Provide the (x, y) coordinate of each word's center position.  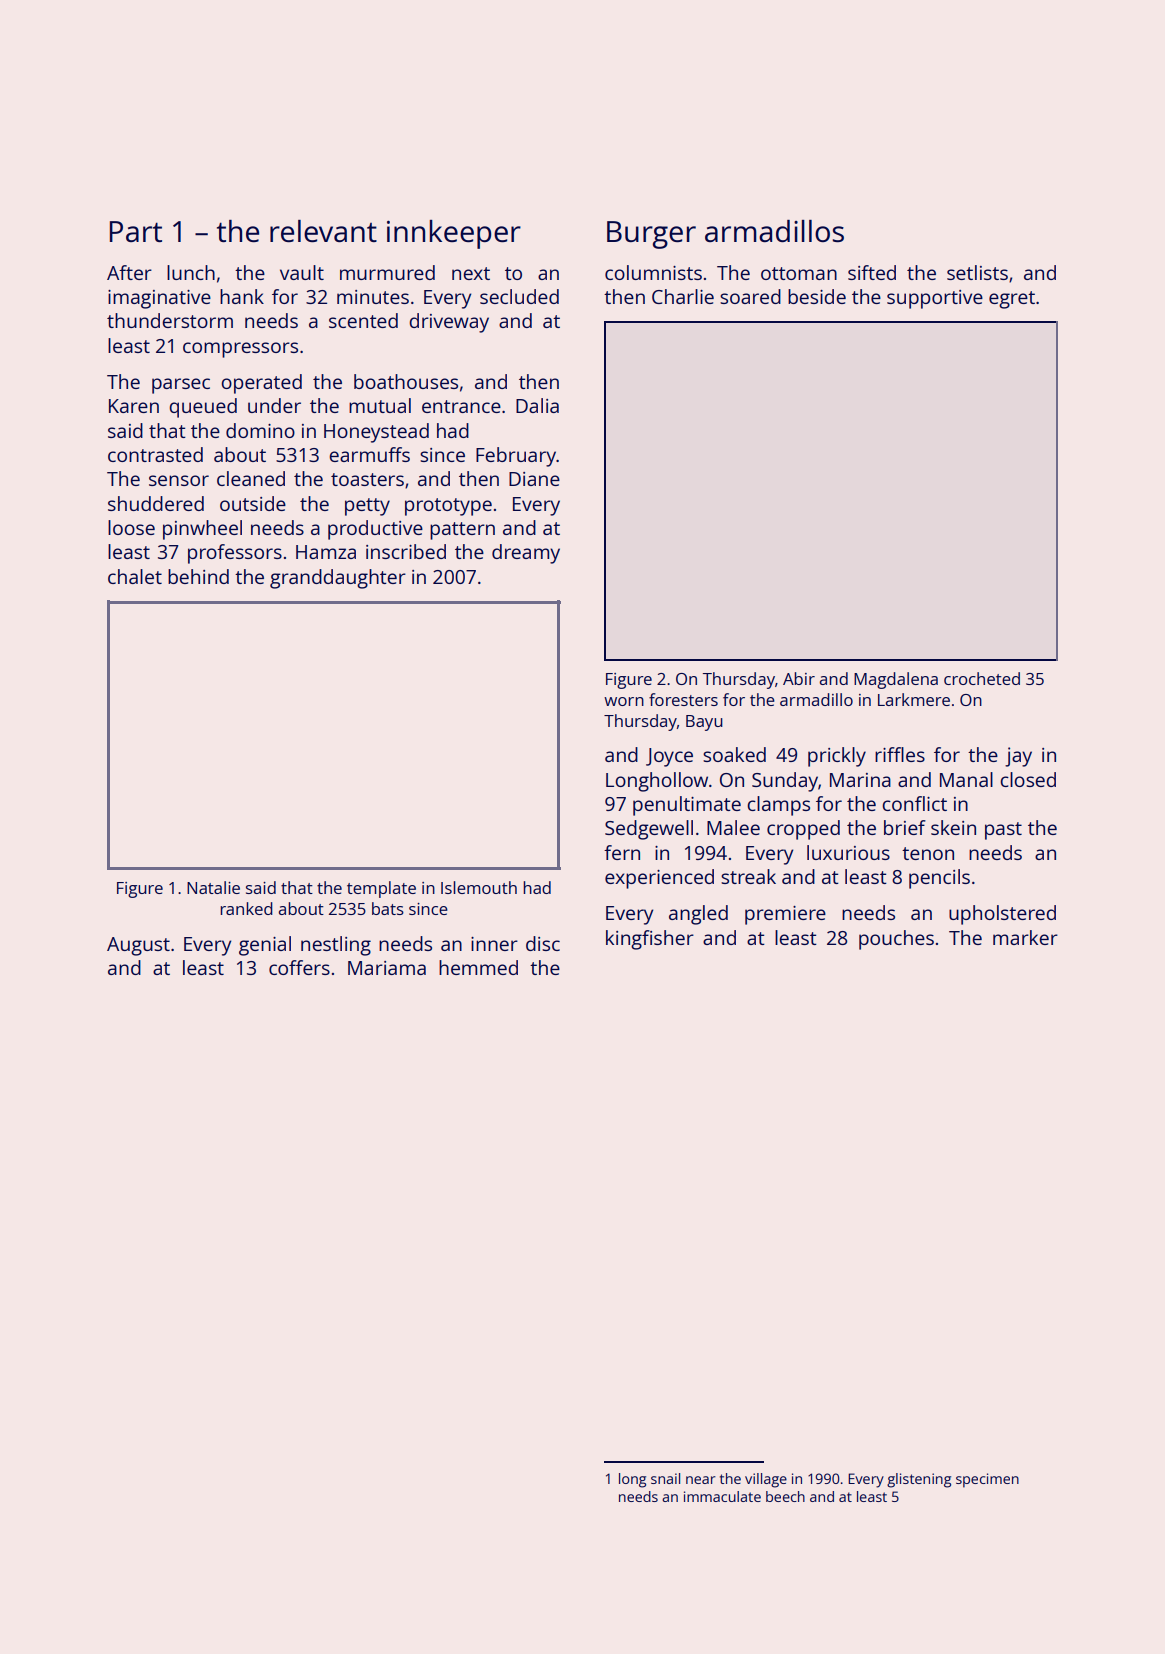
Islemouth (479, 887)
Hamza (326, 552)
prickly (837, 757)
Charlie (683, 296)
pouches (896, 940)
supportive (935, 299)
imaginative (159, 299)
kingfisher (650, 940)
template (381, 889)
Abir (799, 678)
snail (665, 1478)
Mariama (387, 968)
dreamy (526, 554)
